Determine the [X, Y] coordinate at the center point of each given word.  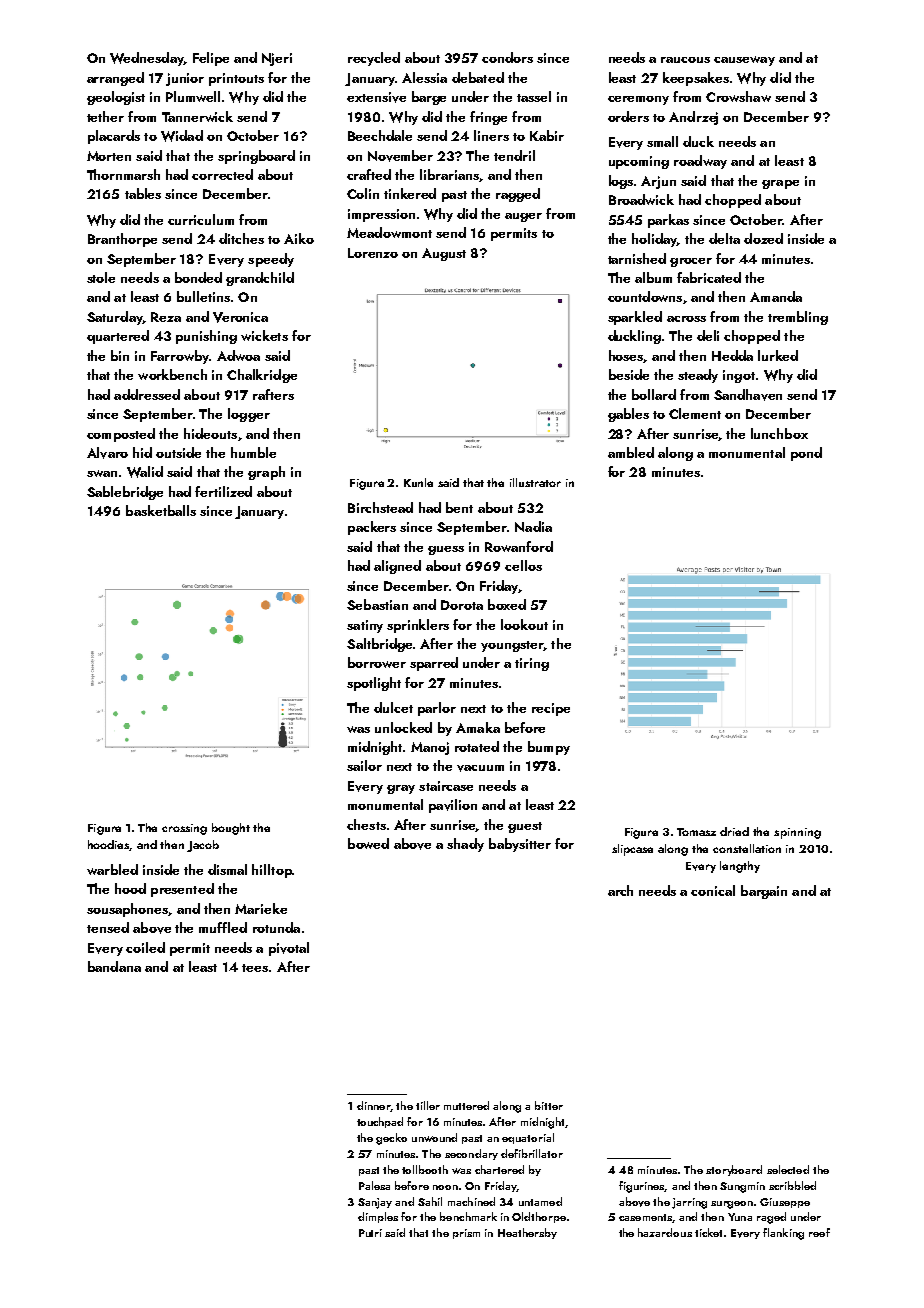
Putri [370, 1233]
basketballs [161, 510]
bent [459, 507]
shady [465, 845]
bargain [764, 892]
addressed [147, 394]
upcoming [639, 162]
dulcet [393, 707]
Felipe [211, 59]
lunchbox [779, 433]
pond [806, 454]
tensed [108, 927]
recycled [374, 59]
